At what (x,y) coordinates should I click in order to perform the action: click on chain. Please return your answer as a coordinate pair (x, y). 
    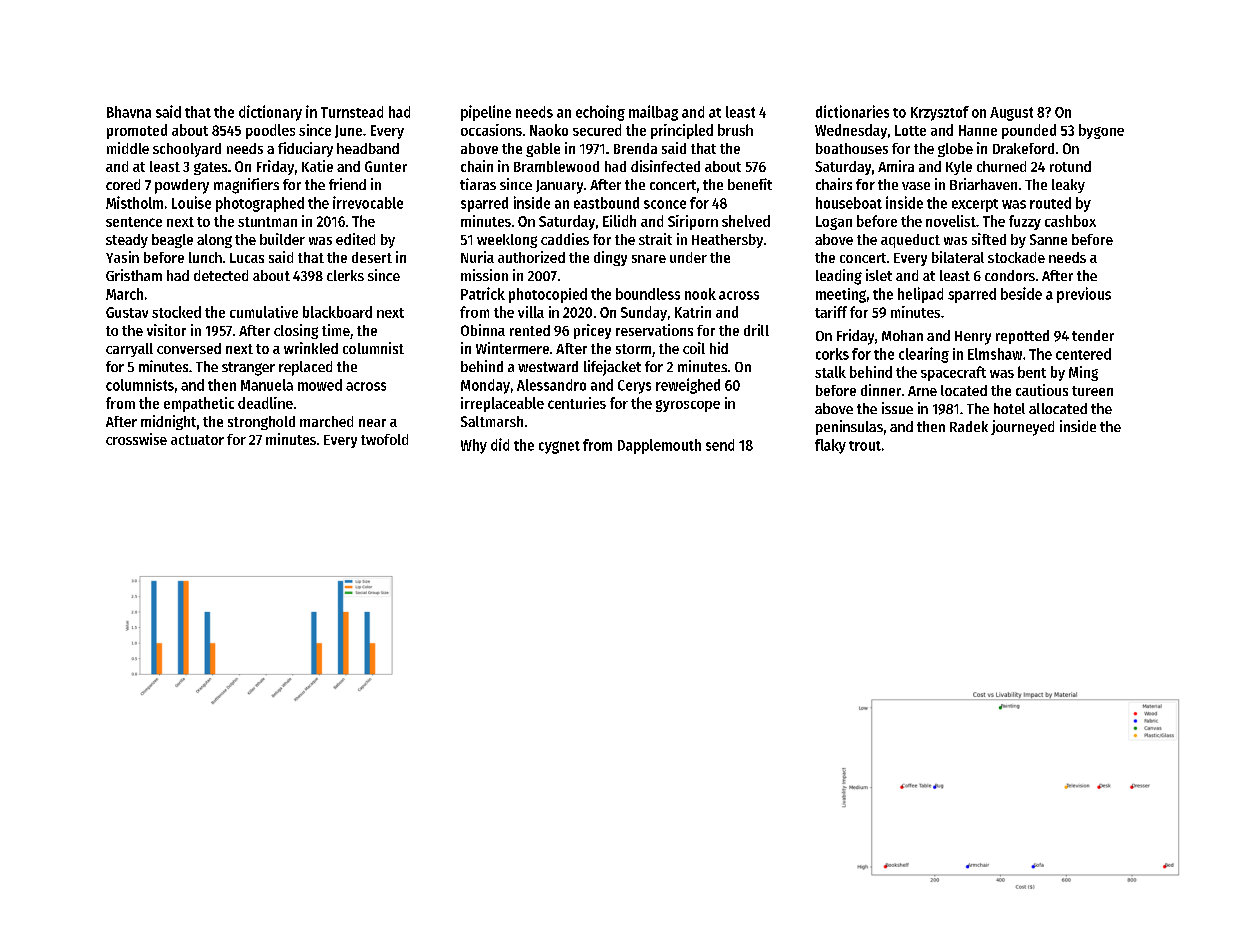
    Looking at the image, I should click on (477, 166).
